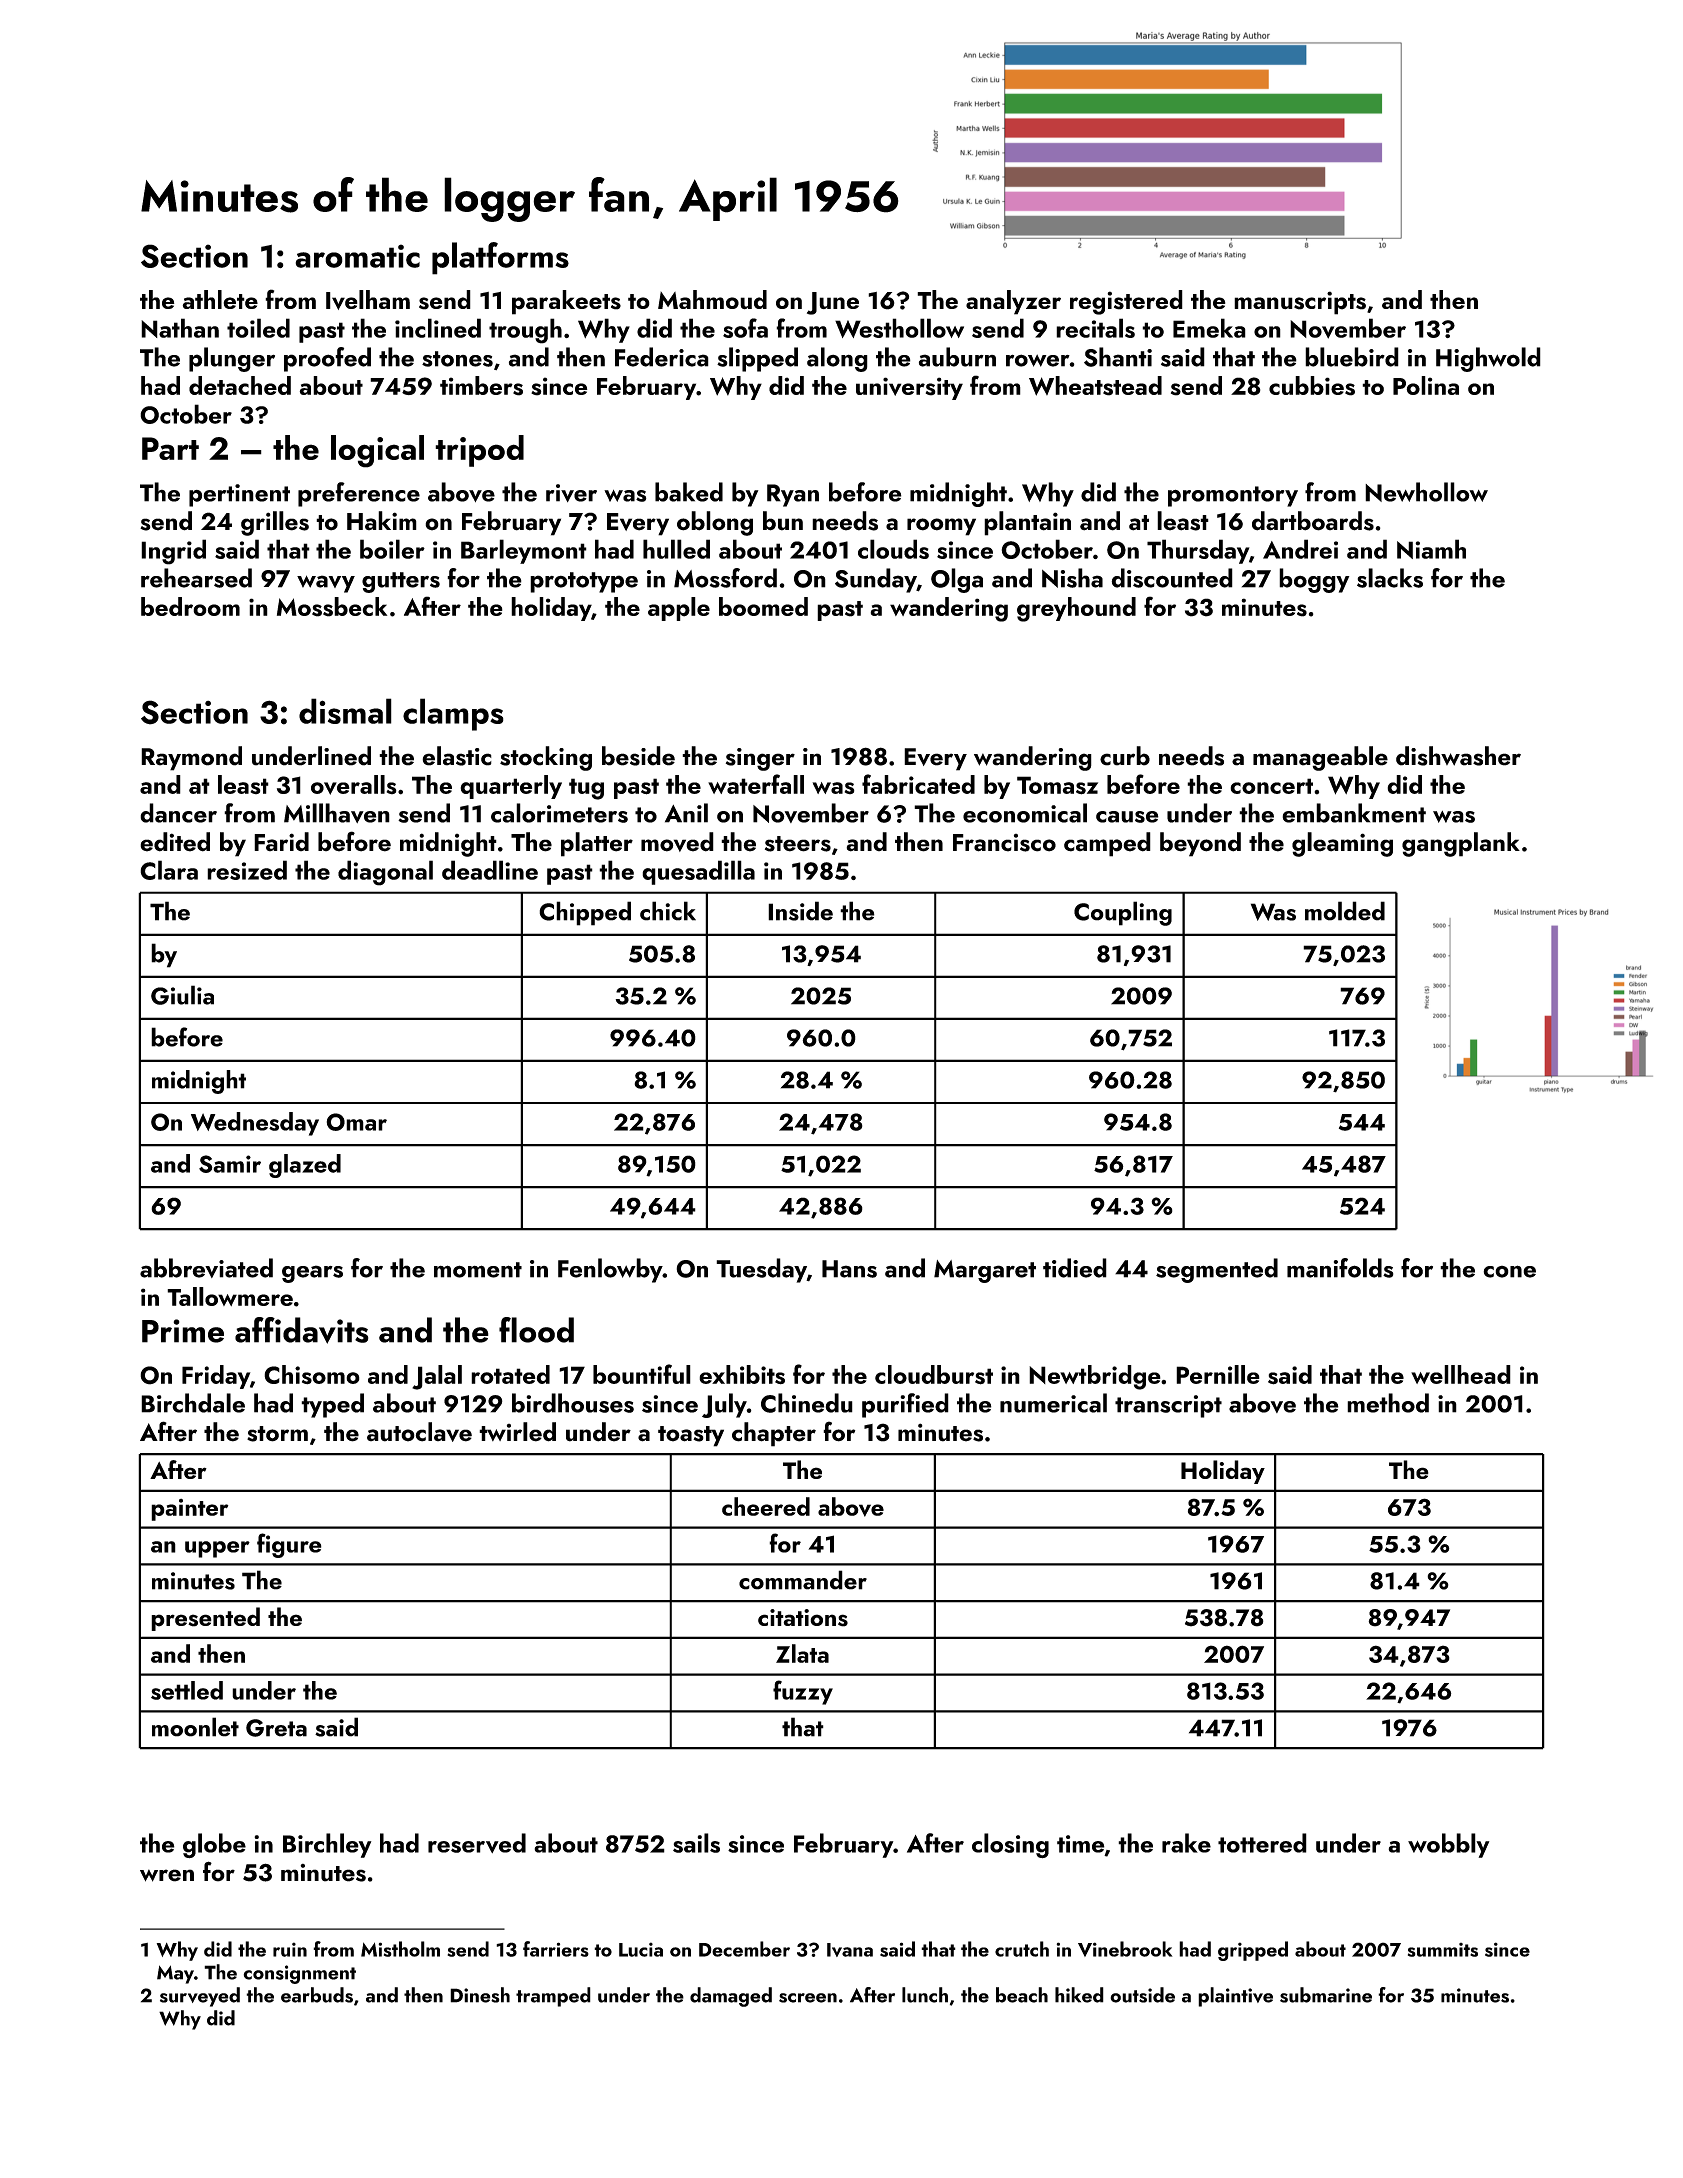 The height and width of the image is (2178, 1683). I want to click on manifolds, so click(1340, 1268).
